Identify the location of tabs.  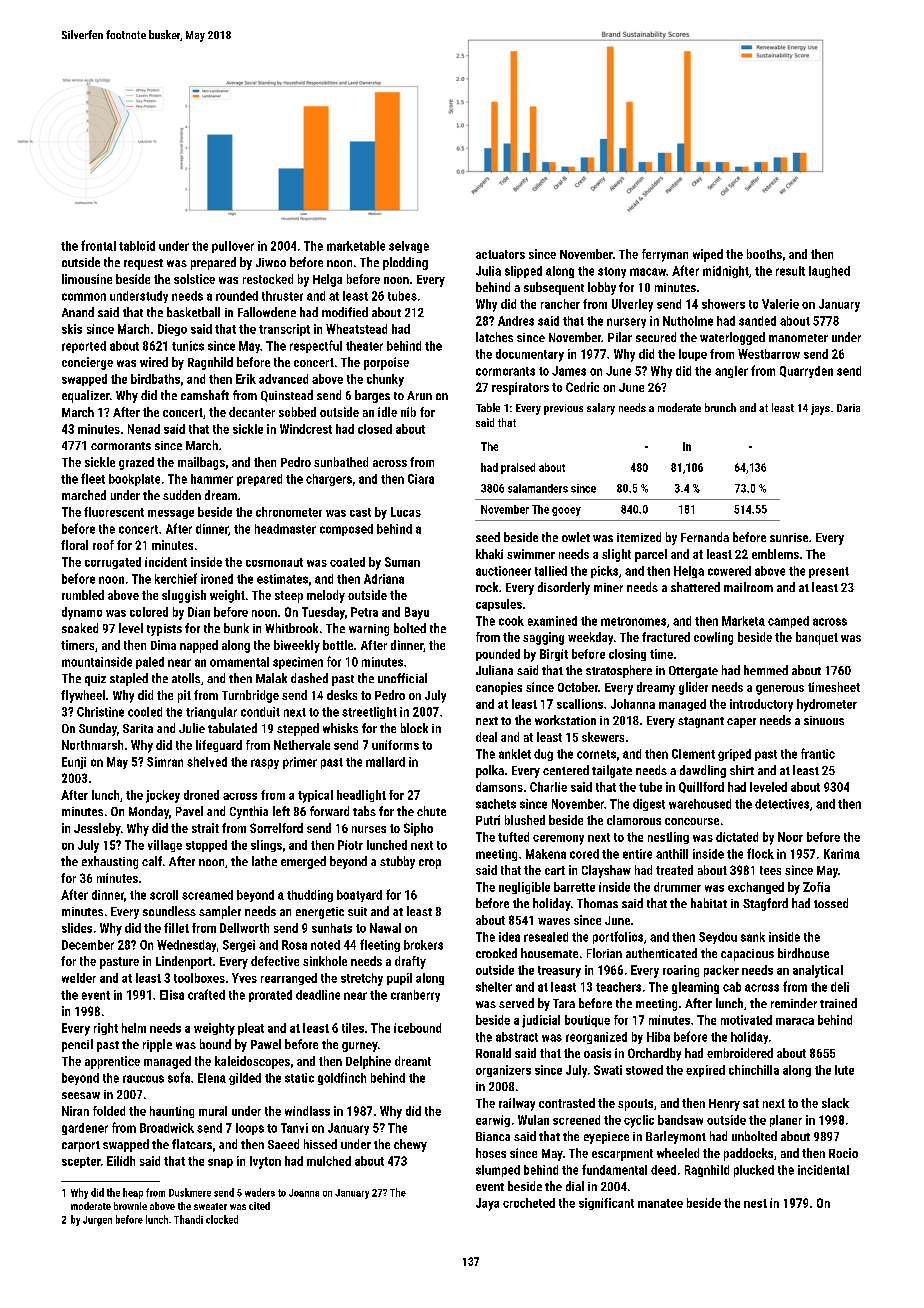
(364, 811).
